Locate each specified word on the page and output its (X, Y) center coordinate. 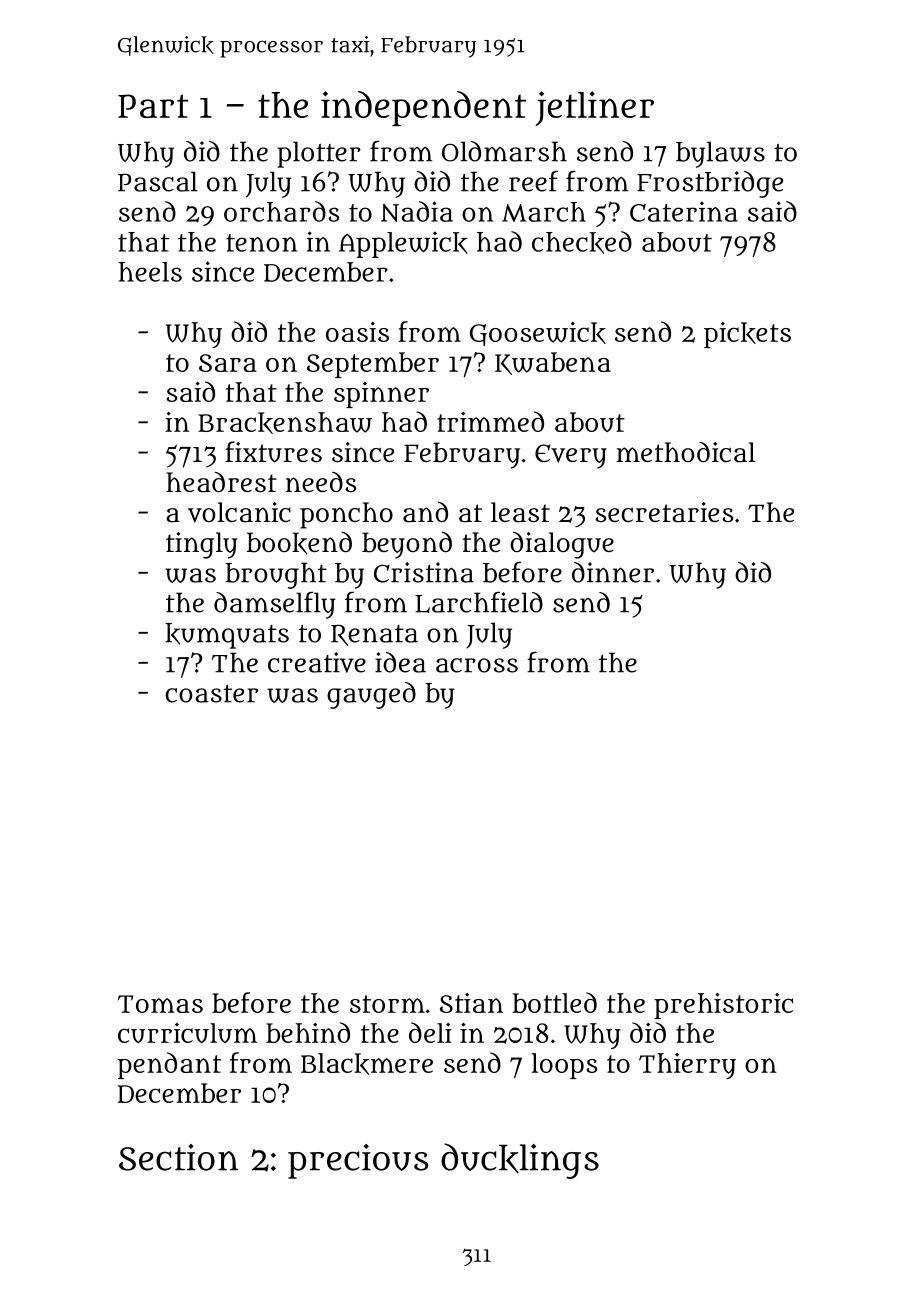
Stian (471, 1003)
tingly (202, 545)
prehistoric (723, 1006)
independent (423, 108)
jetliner (594, 108)
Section (178, 1157)
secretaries (664, 512)
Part (153, 106)
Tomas (160, 1004)
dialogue (562, 545)
